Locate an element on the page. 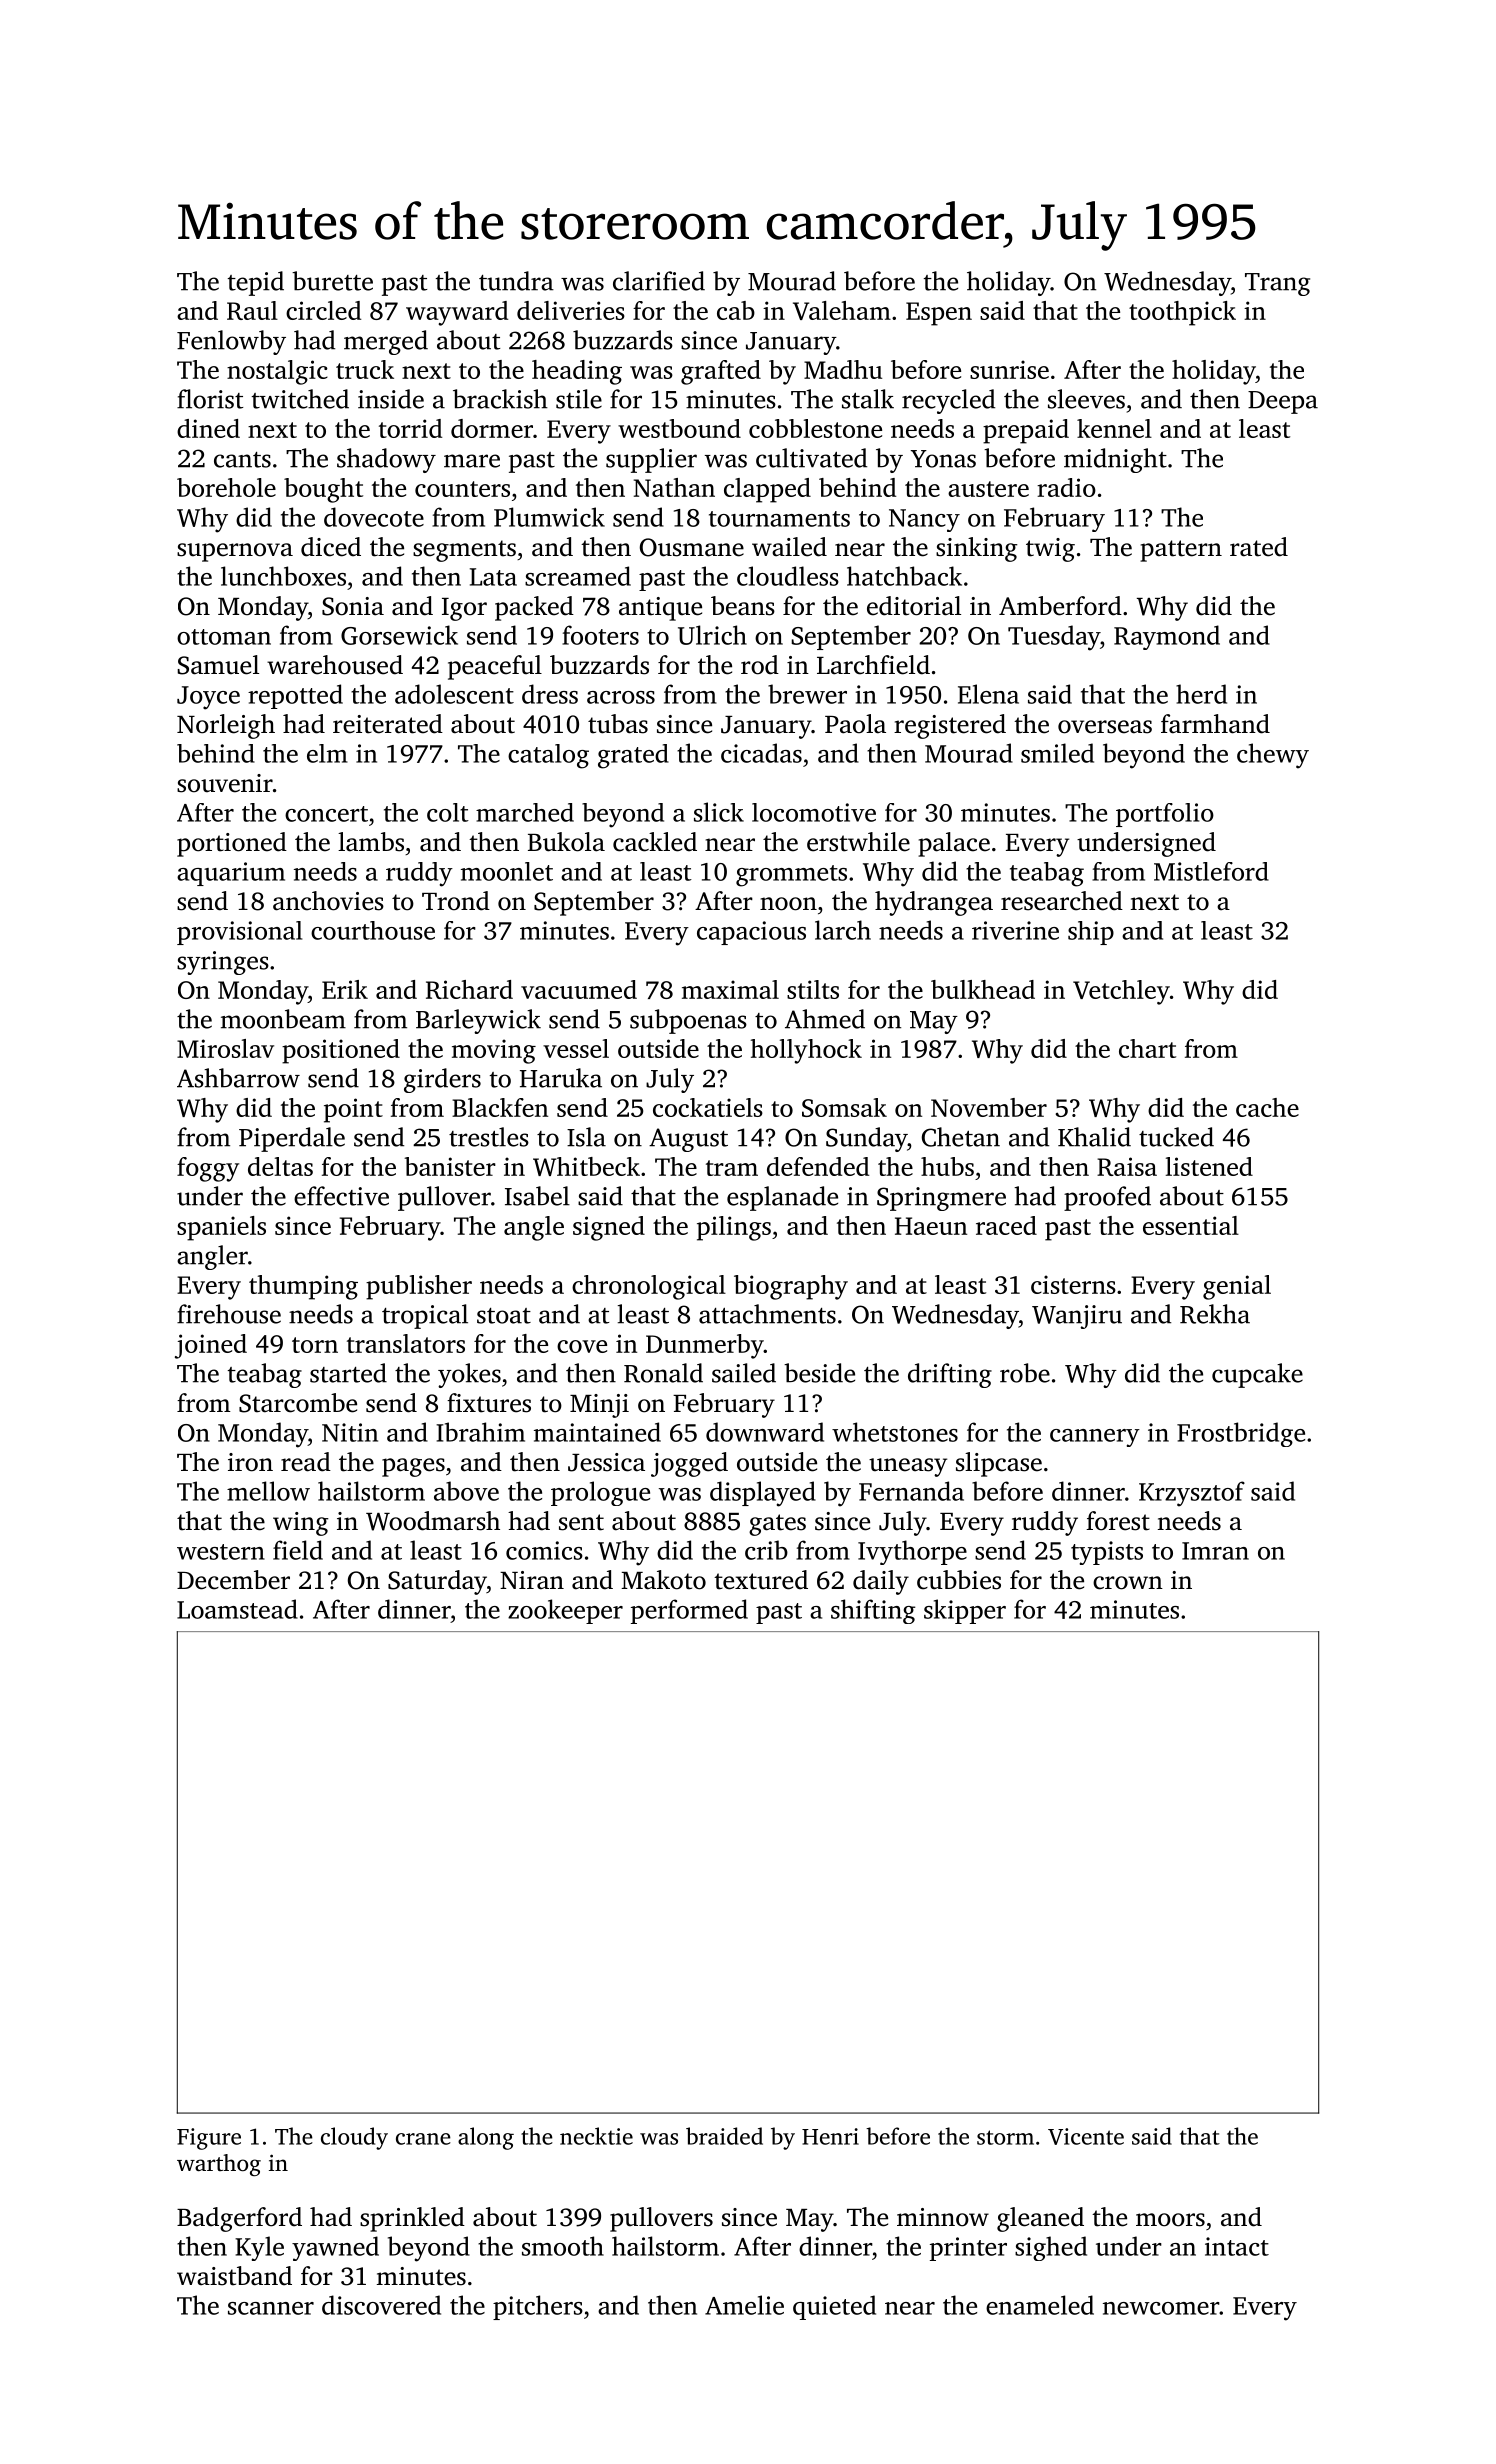  Loamstead is located at coordinates (237, 1609).
